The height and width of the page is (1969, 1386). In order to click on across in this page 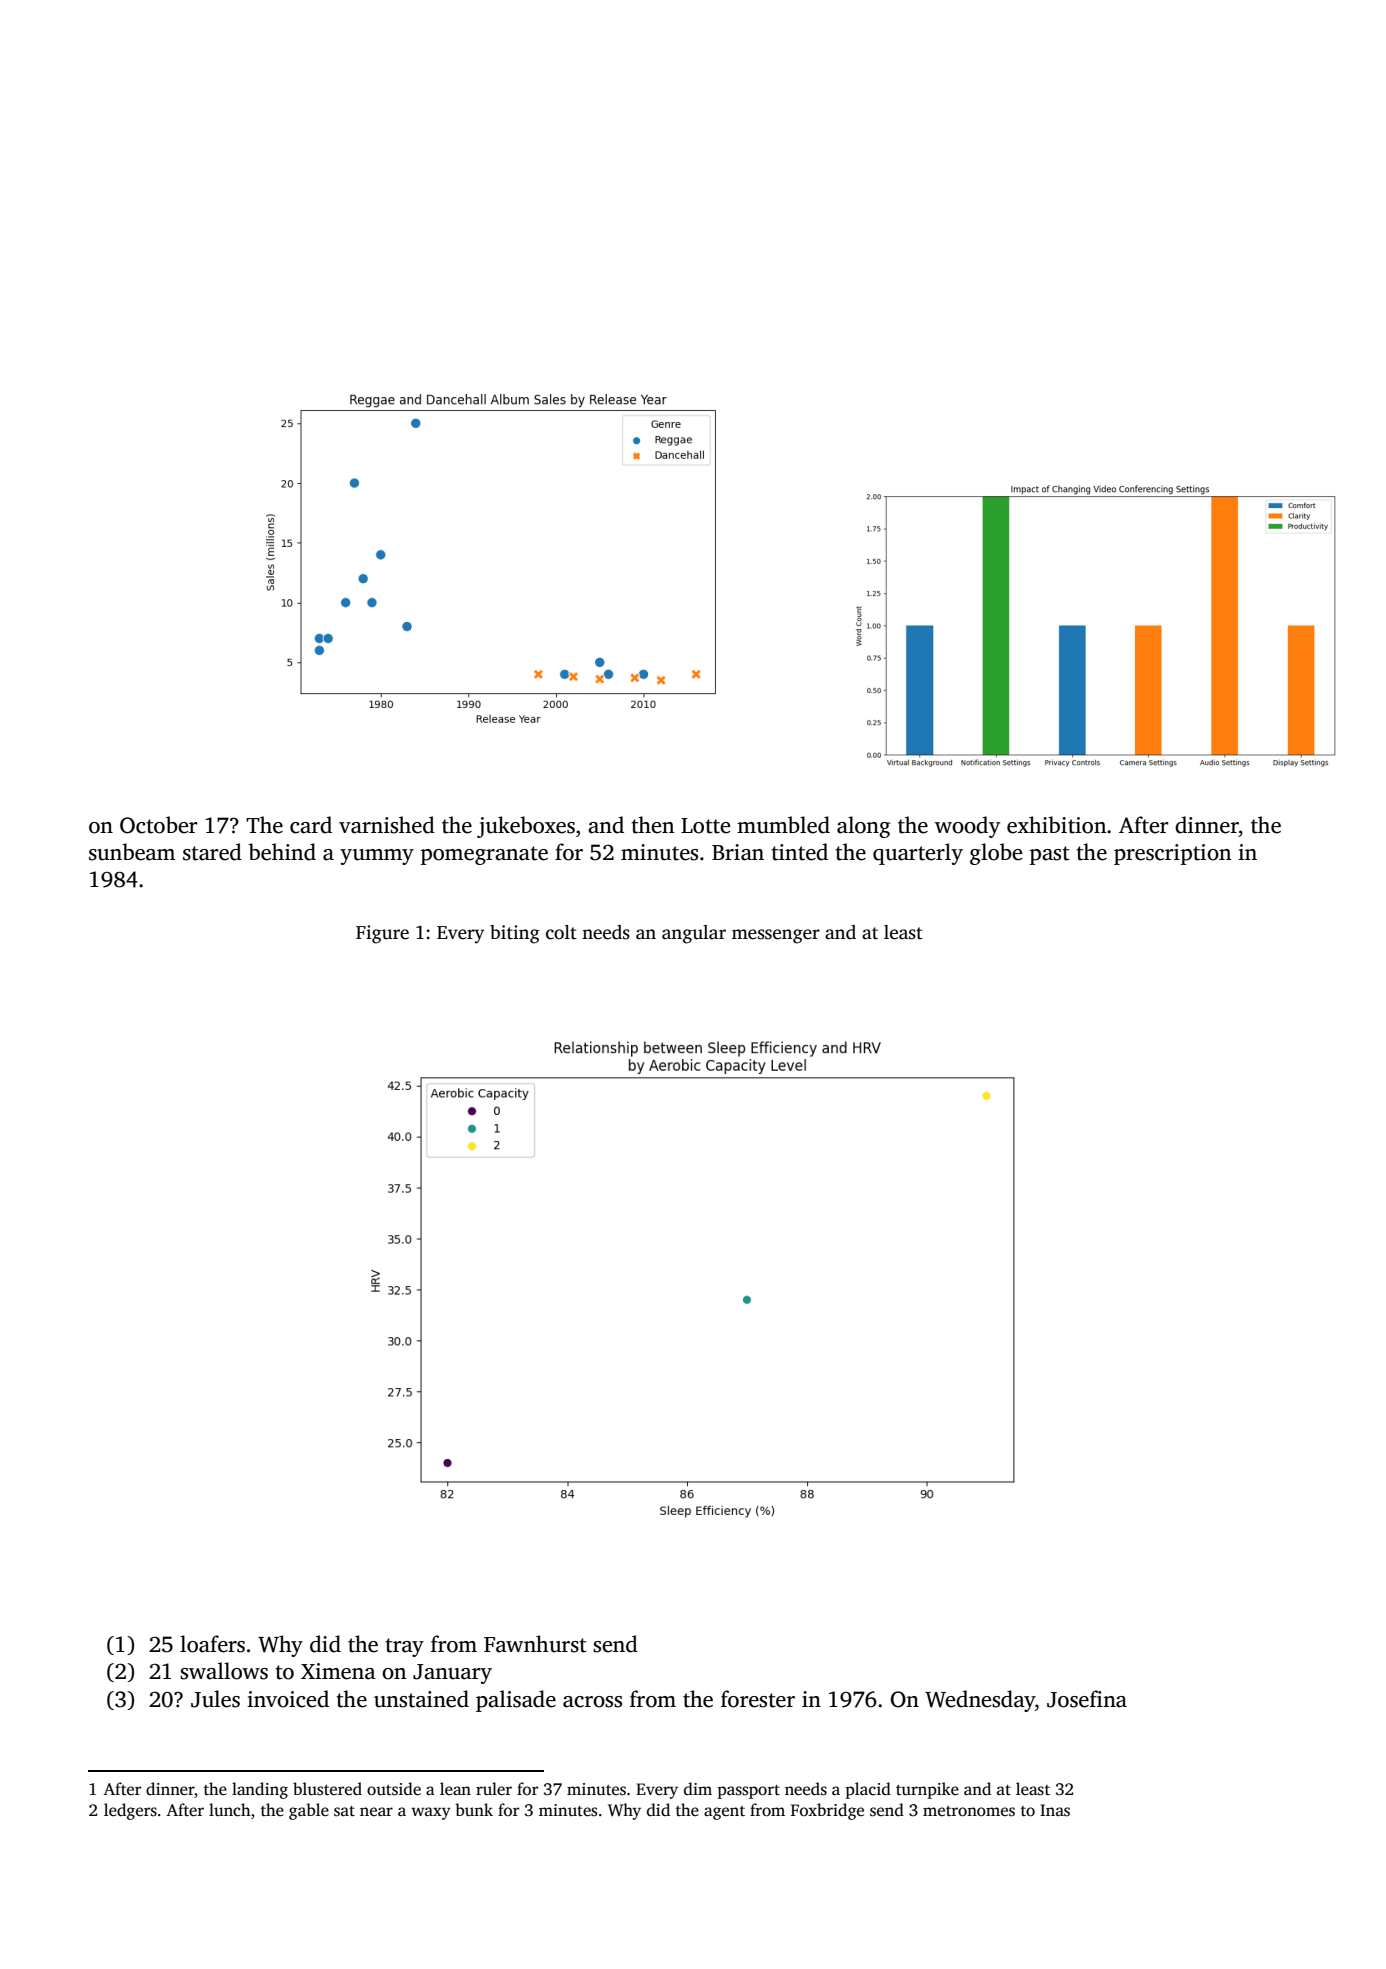, I will do `click(592, 1702)`.
